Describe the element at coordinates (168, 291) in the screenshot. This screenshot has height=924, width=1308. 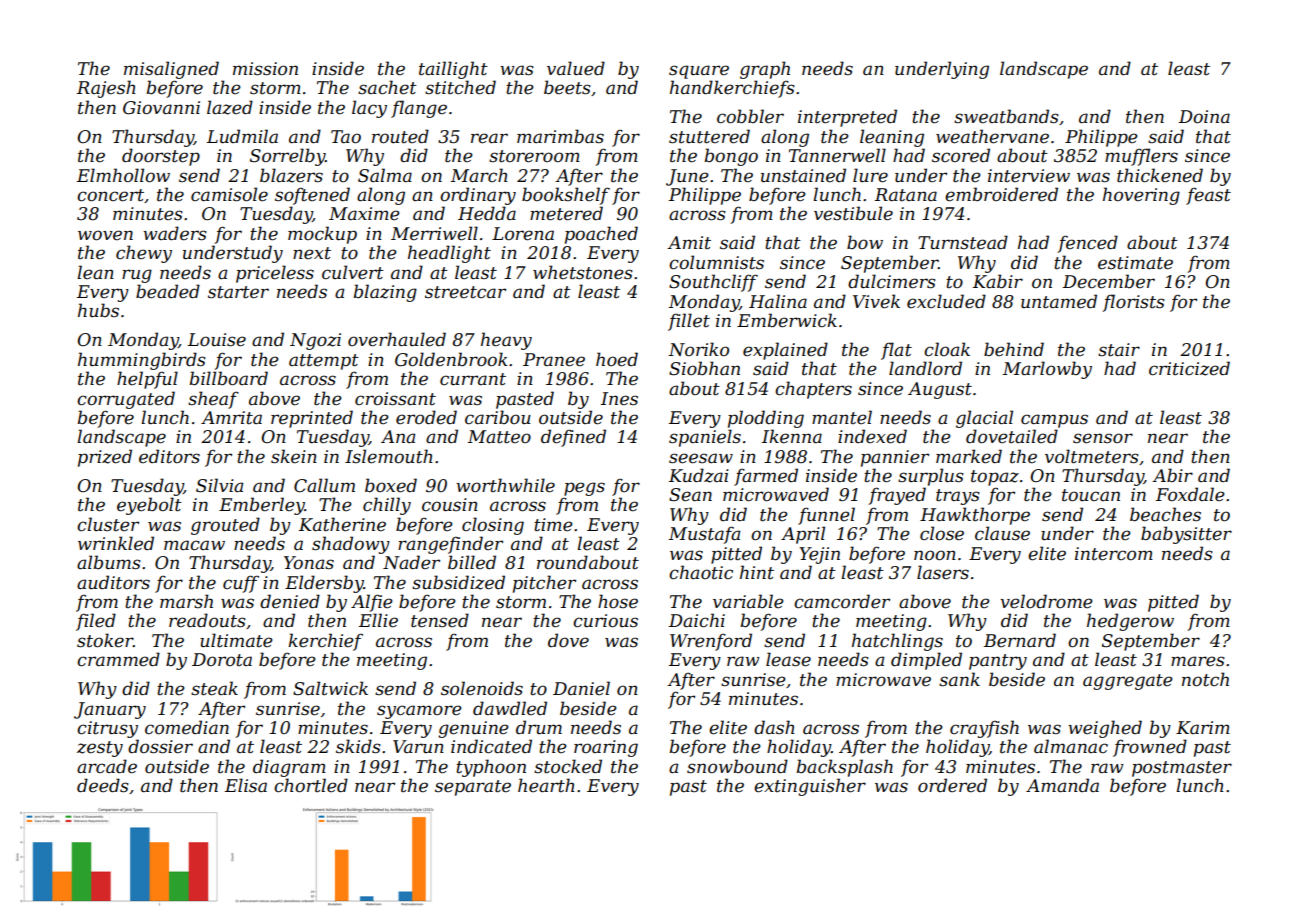
I see `beaded` at that location.
